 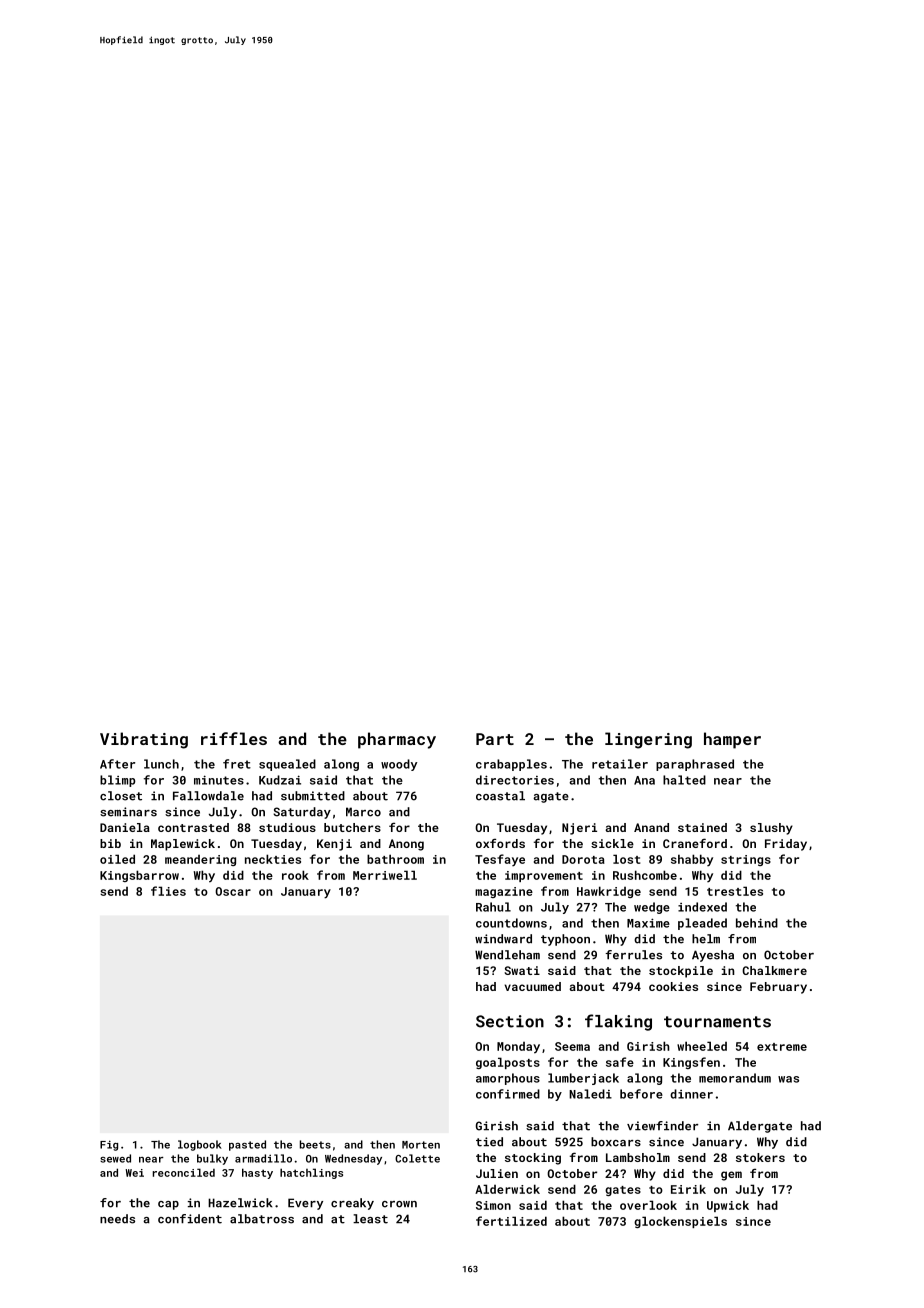 I want to click on flaking, so click(x=618, y=1022).
